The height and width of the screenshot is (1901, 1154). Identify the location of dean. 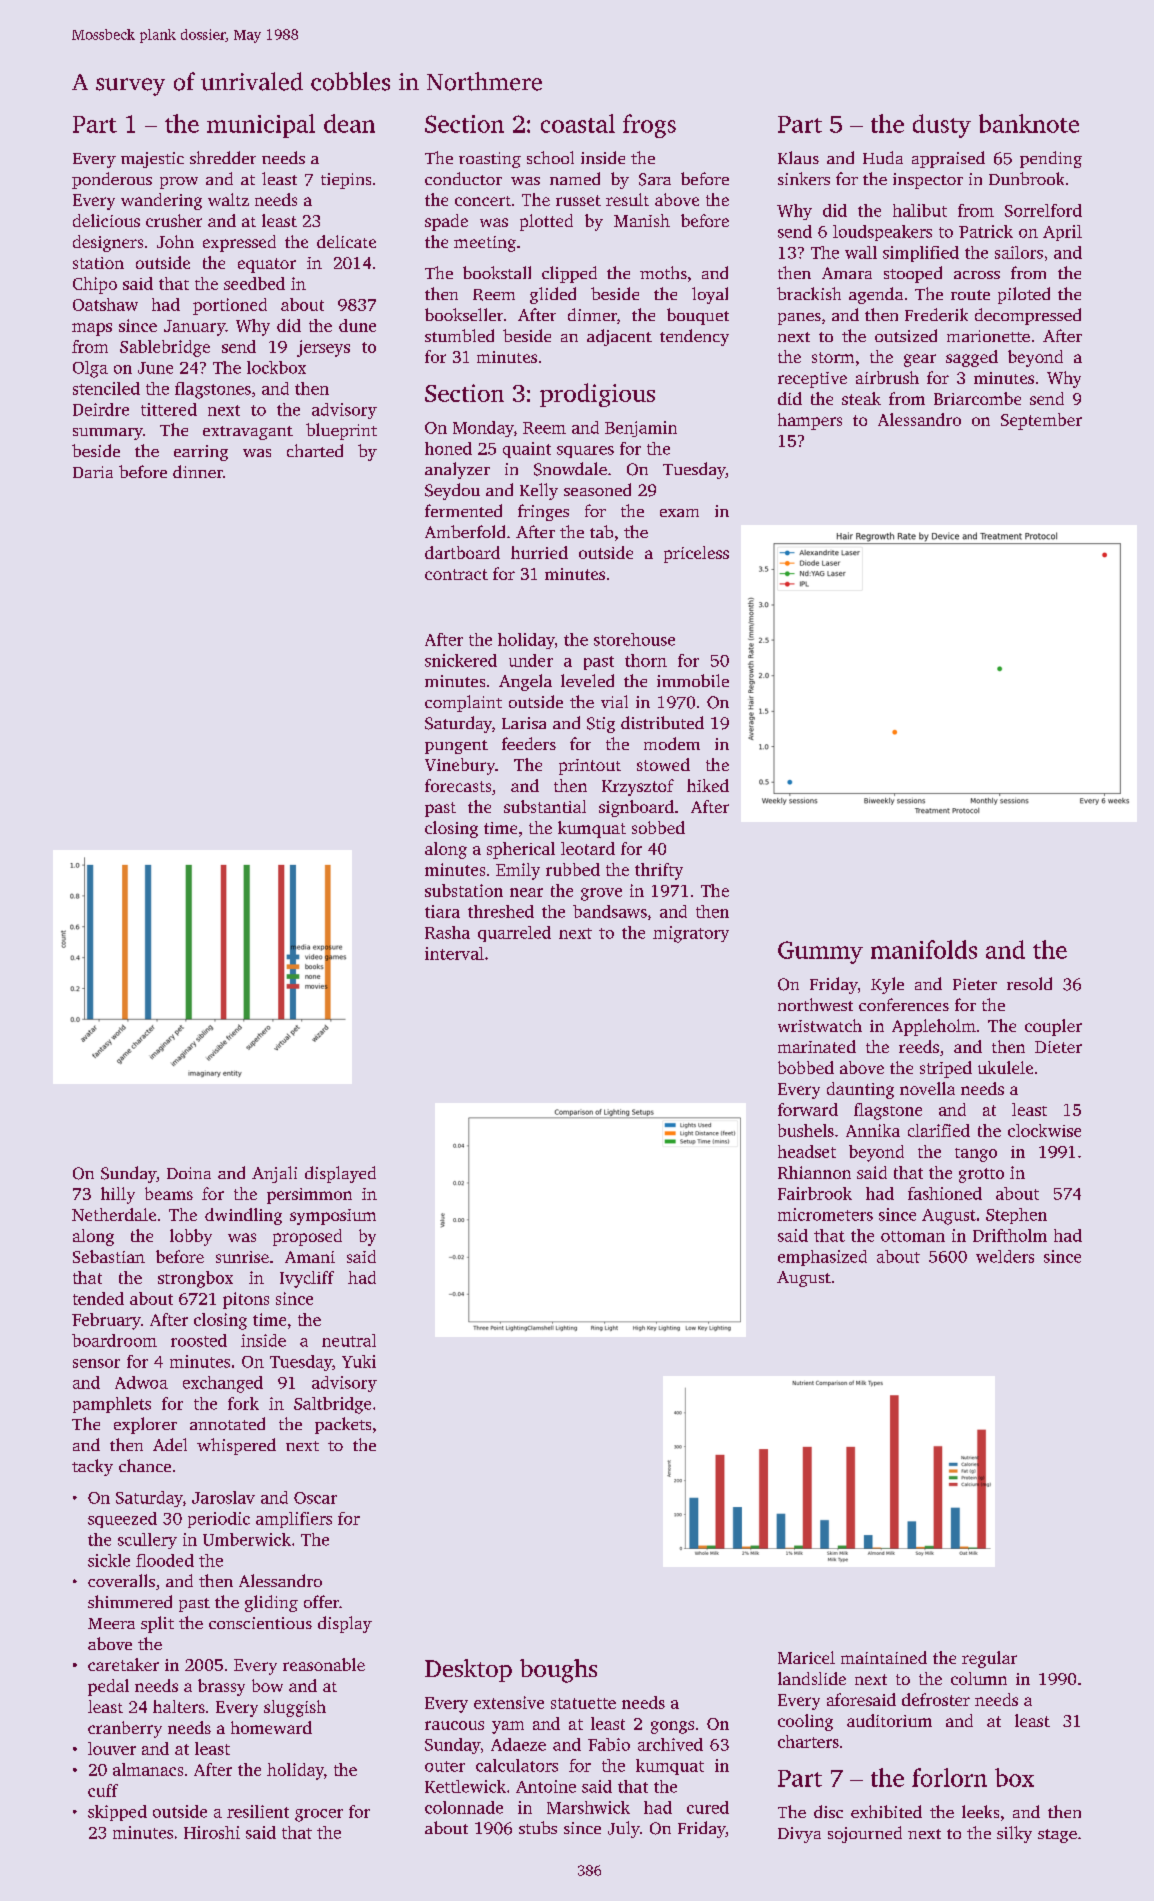
(349, 123).
